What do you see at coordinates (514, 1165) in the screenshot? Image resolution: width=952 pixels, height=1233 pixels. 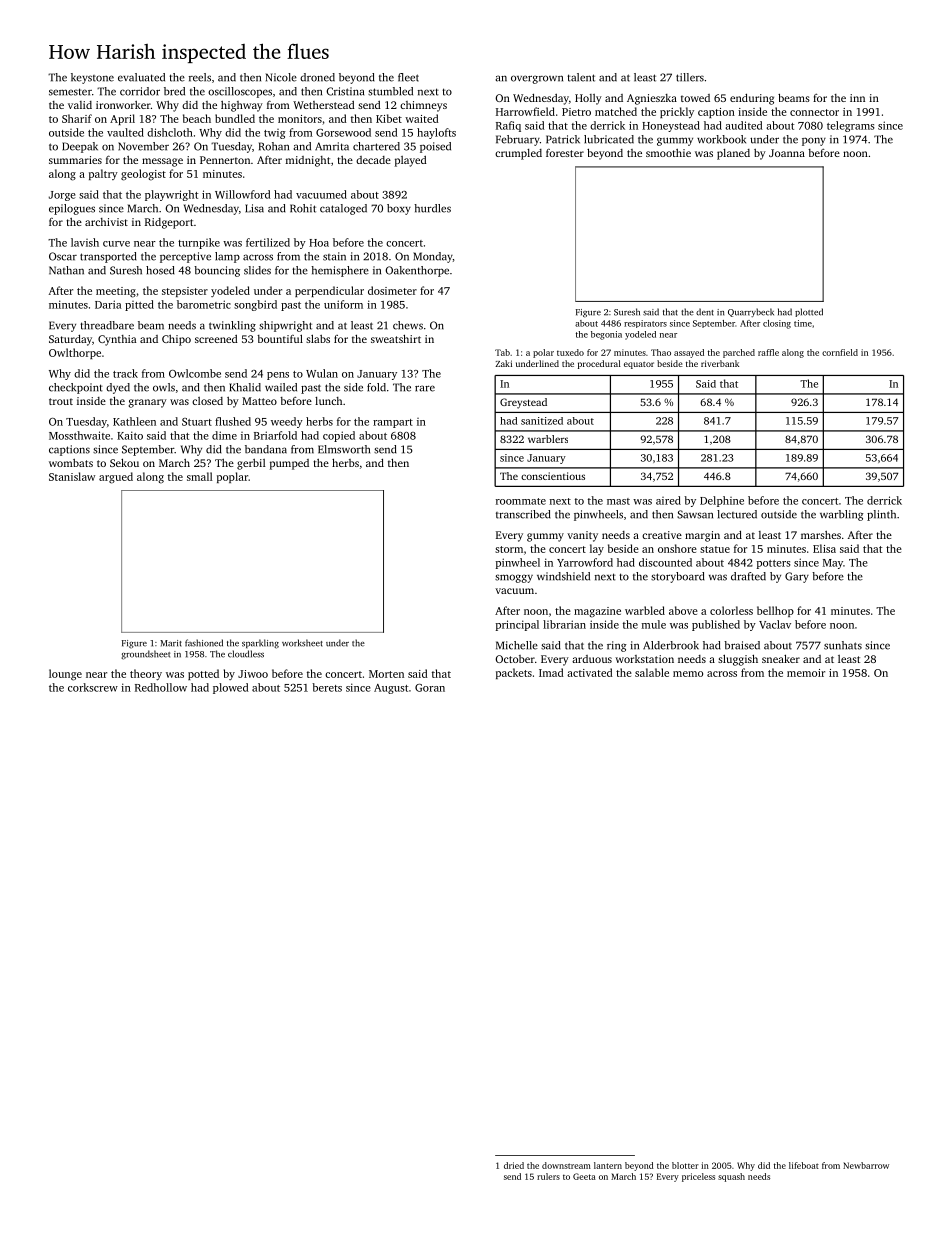 I see `dried` at bounding box center [514, 1165].
